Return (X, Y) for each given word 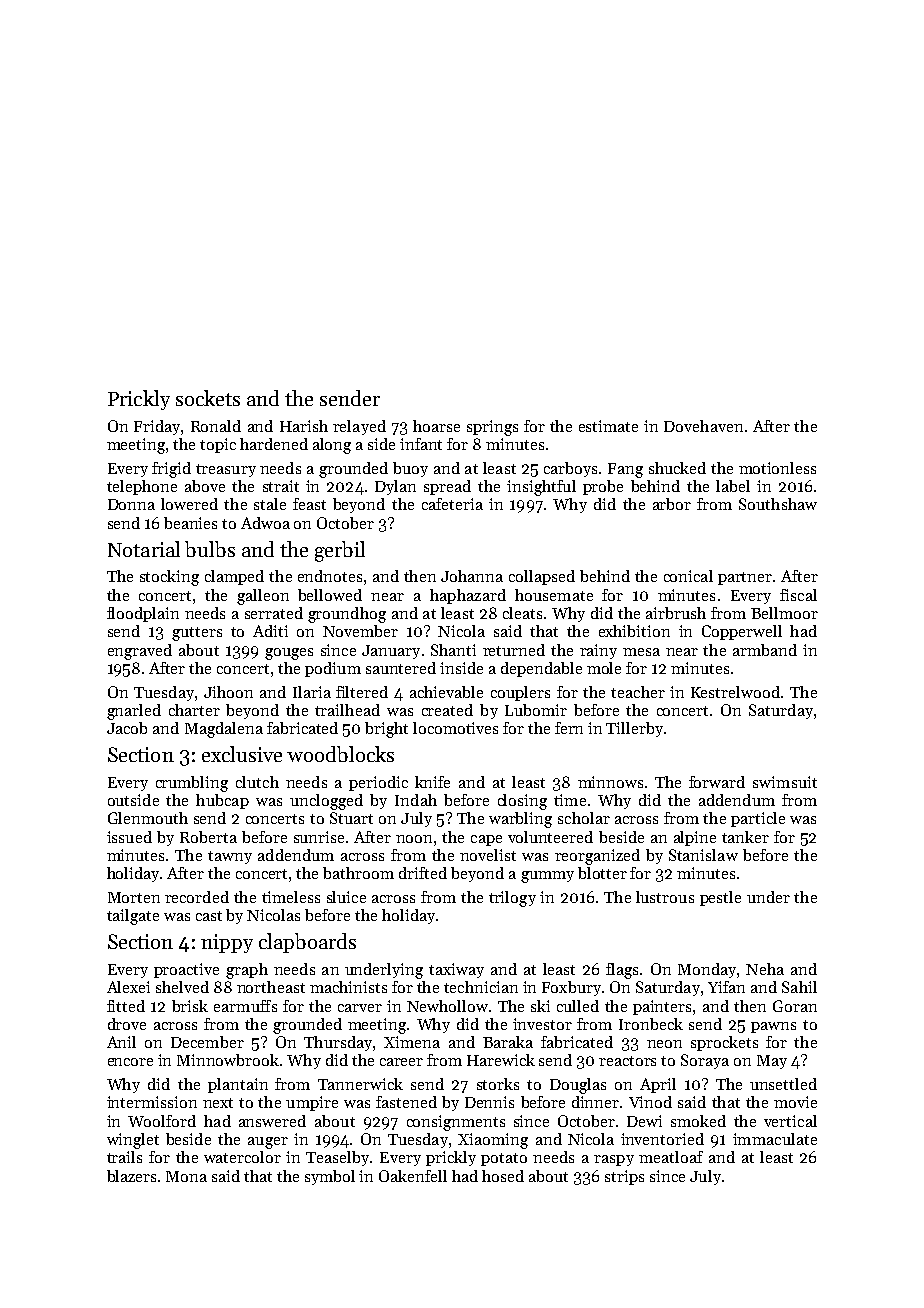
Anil (121, 1042)
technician (481, 987)
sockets (208, 398)
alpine (695, 838)
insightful (541, 488)
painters (662, 1007)
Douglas (578, 1086)
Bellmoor (784, 613)
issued (129, 837)
